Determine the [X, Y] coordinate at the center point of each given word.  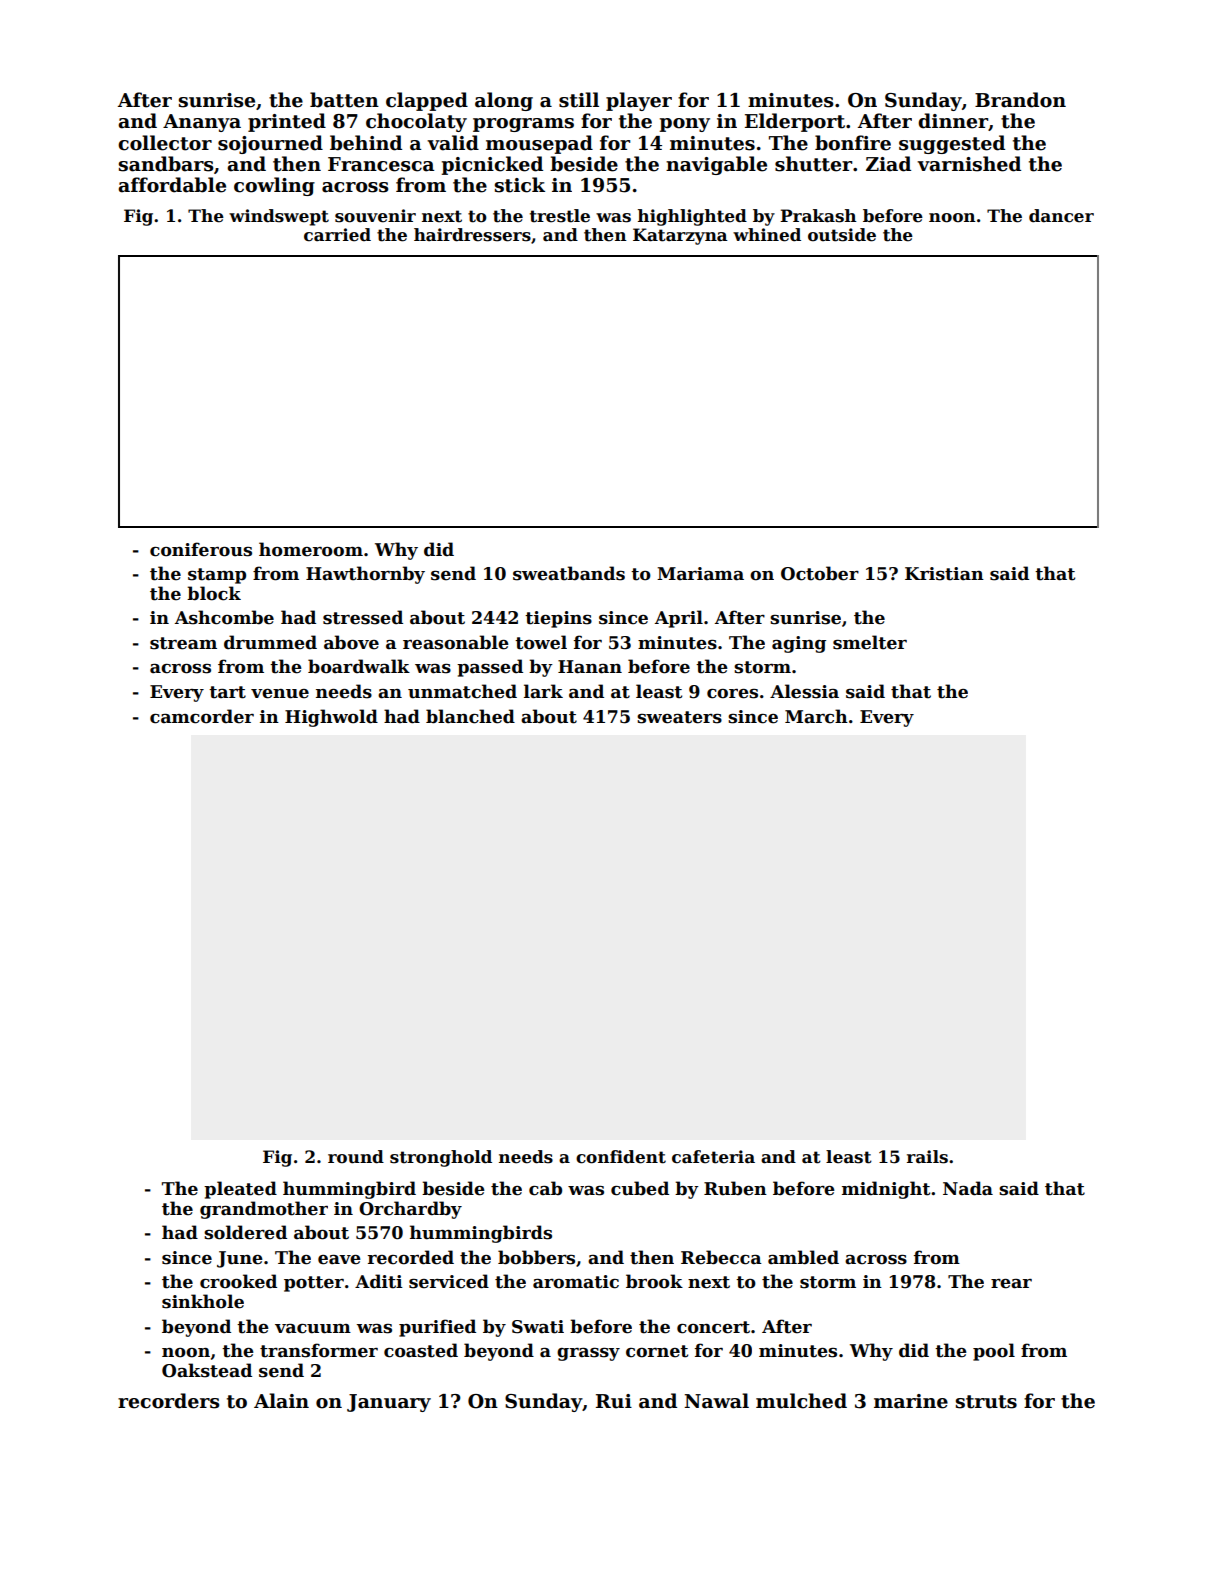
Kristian [944, 574]
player [639, 101]
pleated [240, 1190]
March [816, 716]
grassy [588, 1354]
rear [1011, 1284]
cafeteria [713, 1157]
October [820, 573]
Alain [281, 1401]
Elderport [795, 122]
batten [344, 100]
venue [280, 694]
